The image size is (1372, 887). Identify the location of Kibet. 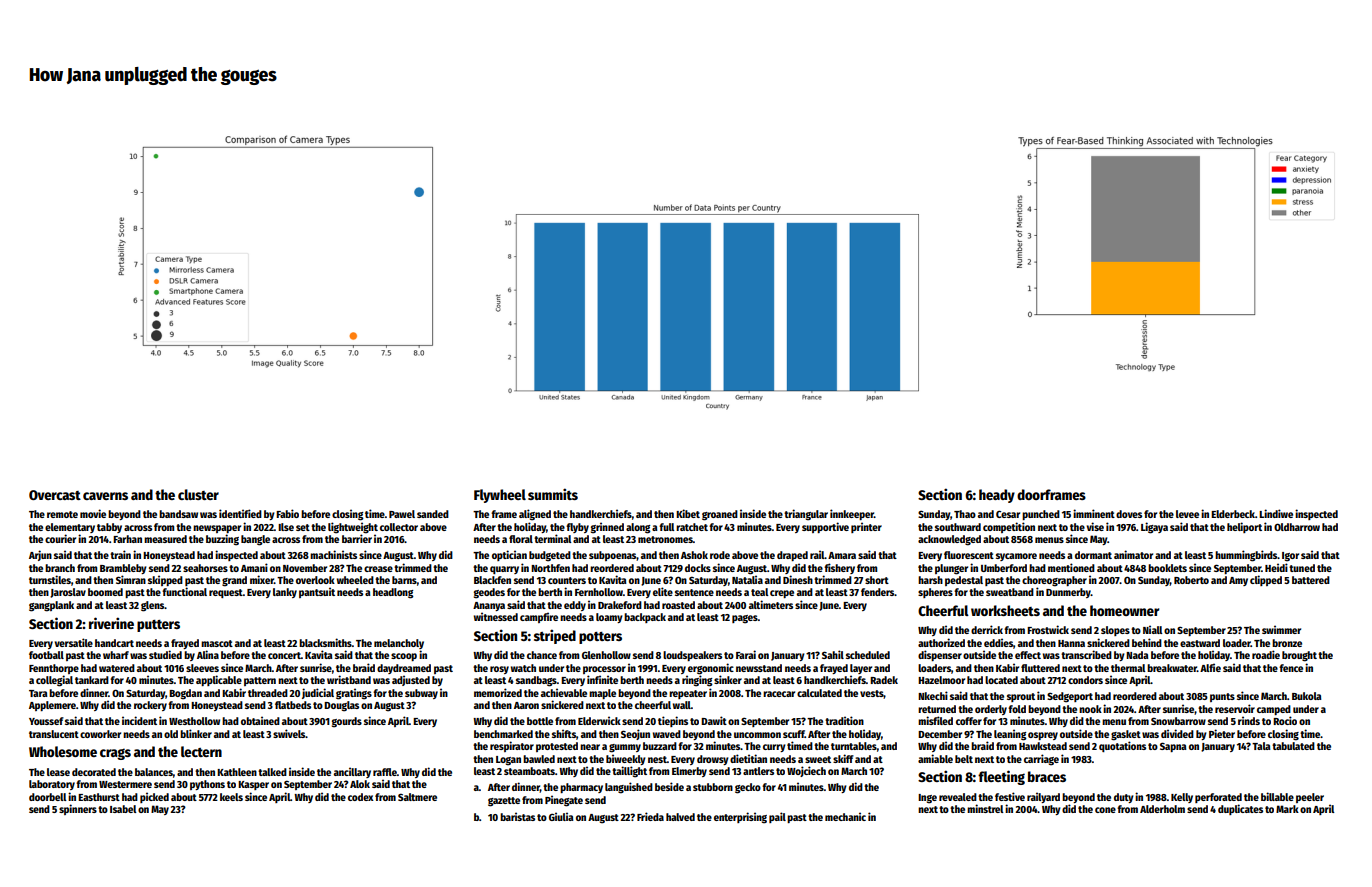
(688, 513).
